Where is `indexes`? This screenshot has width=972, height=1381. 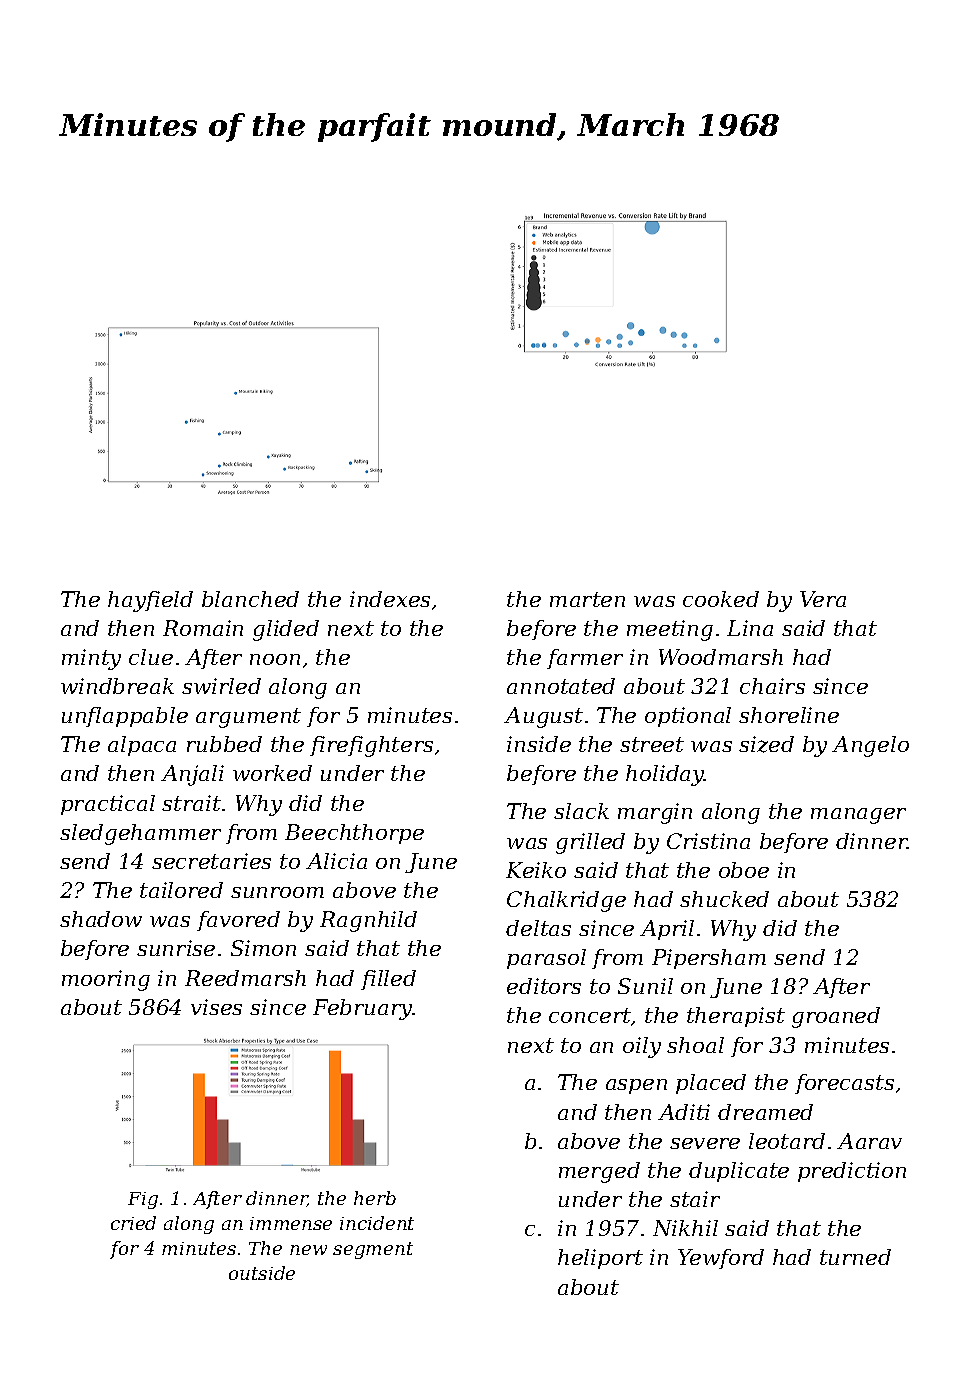
indexes is located at coordinates (390, 599).
